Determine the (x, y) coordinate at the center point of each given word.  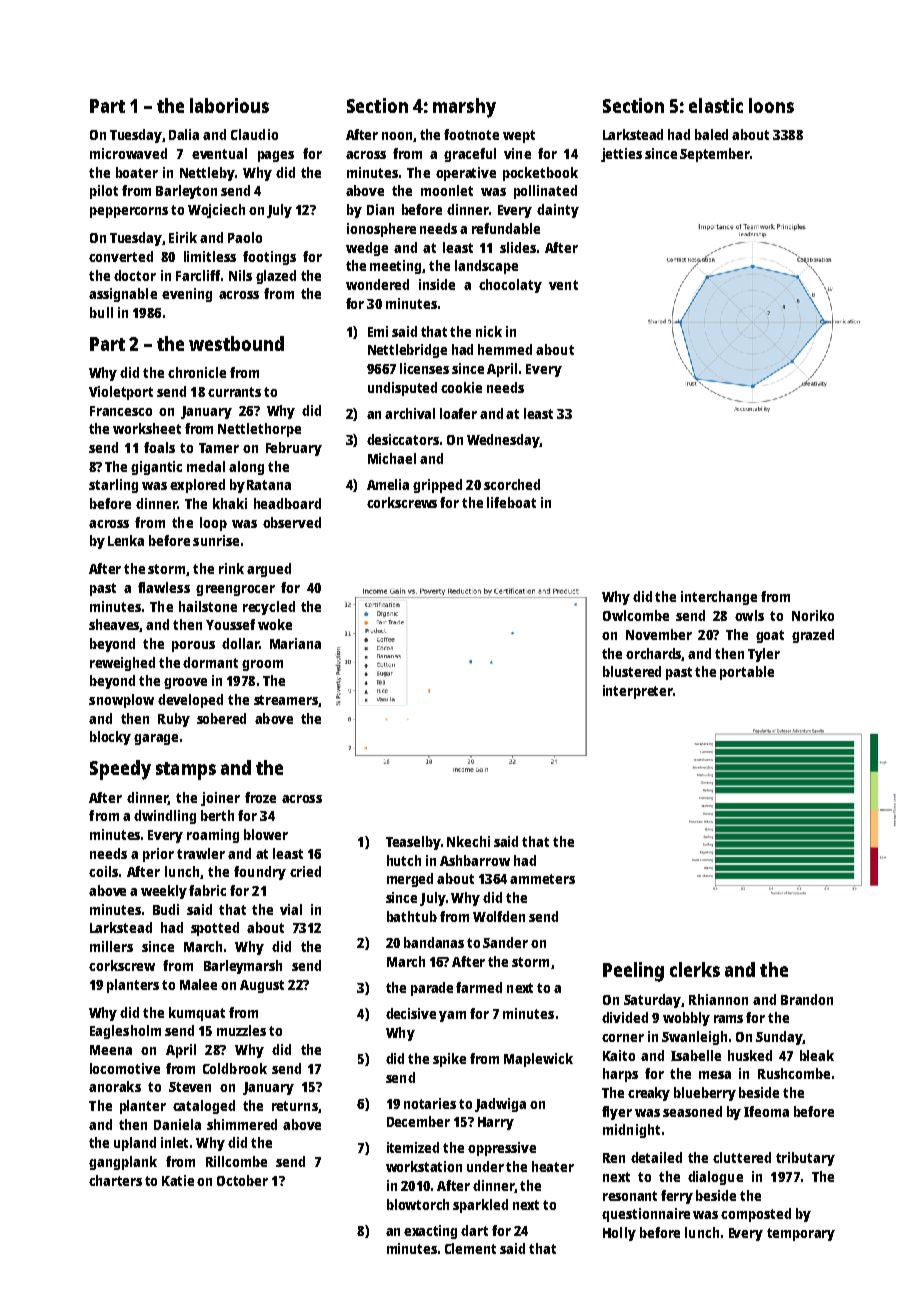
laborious (229, 105)
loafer (458, 413)
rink (231, 568)
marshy (464, 108)
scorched (512, 484)
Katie (178, 1180)
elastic (716, 105)
